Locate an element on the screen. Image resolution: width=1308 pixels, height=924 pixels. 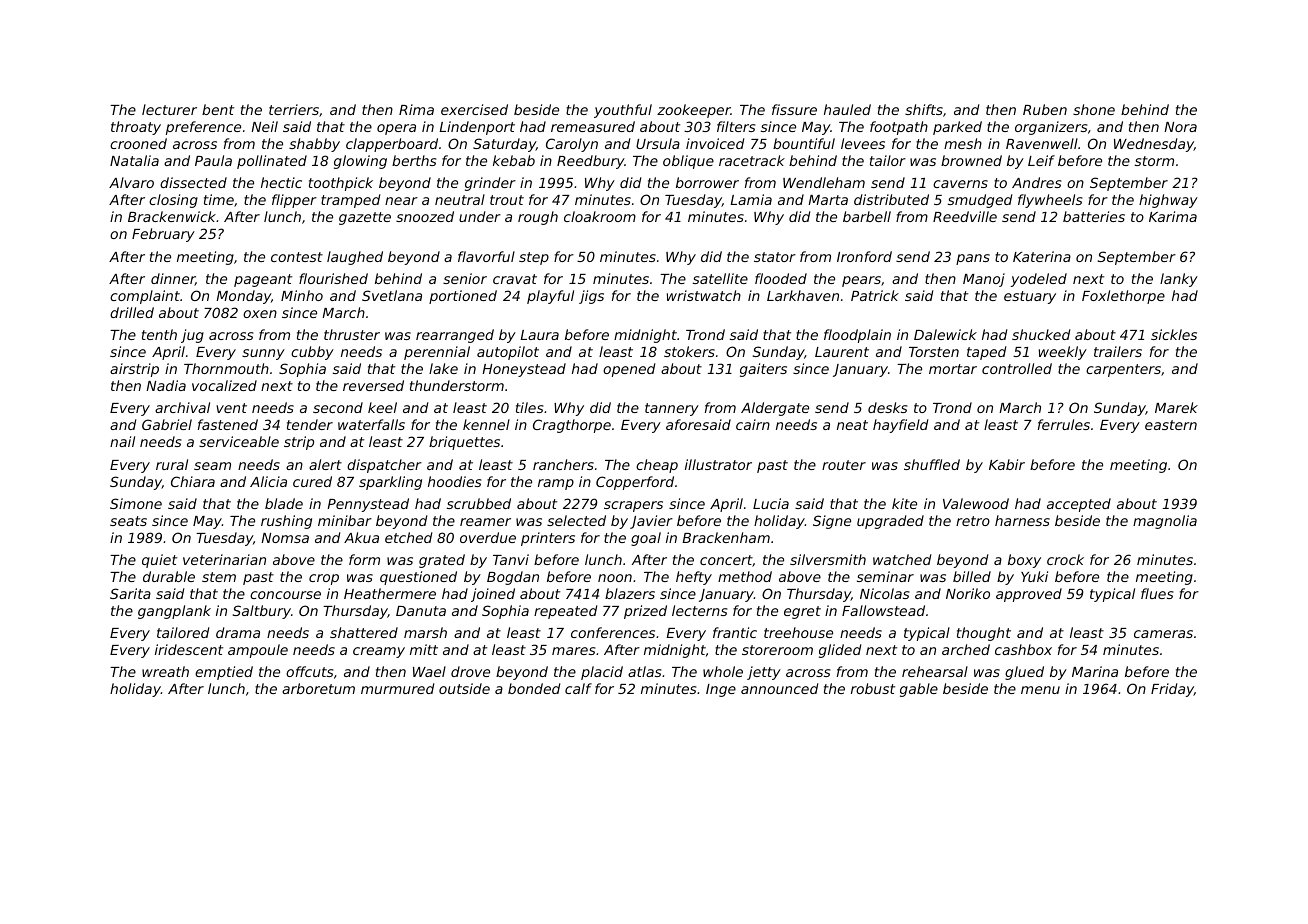
reversed is located at coordinates (373, 385).
